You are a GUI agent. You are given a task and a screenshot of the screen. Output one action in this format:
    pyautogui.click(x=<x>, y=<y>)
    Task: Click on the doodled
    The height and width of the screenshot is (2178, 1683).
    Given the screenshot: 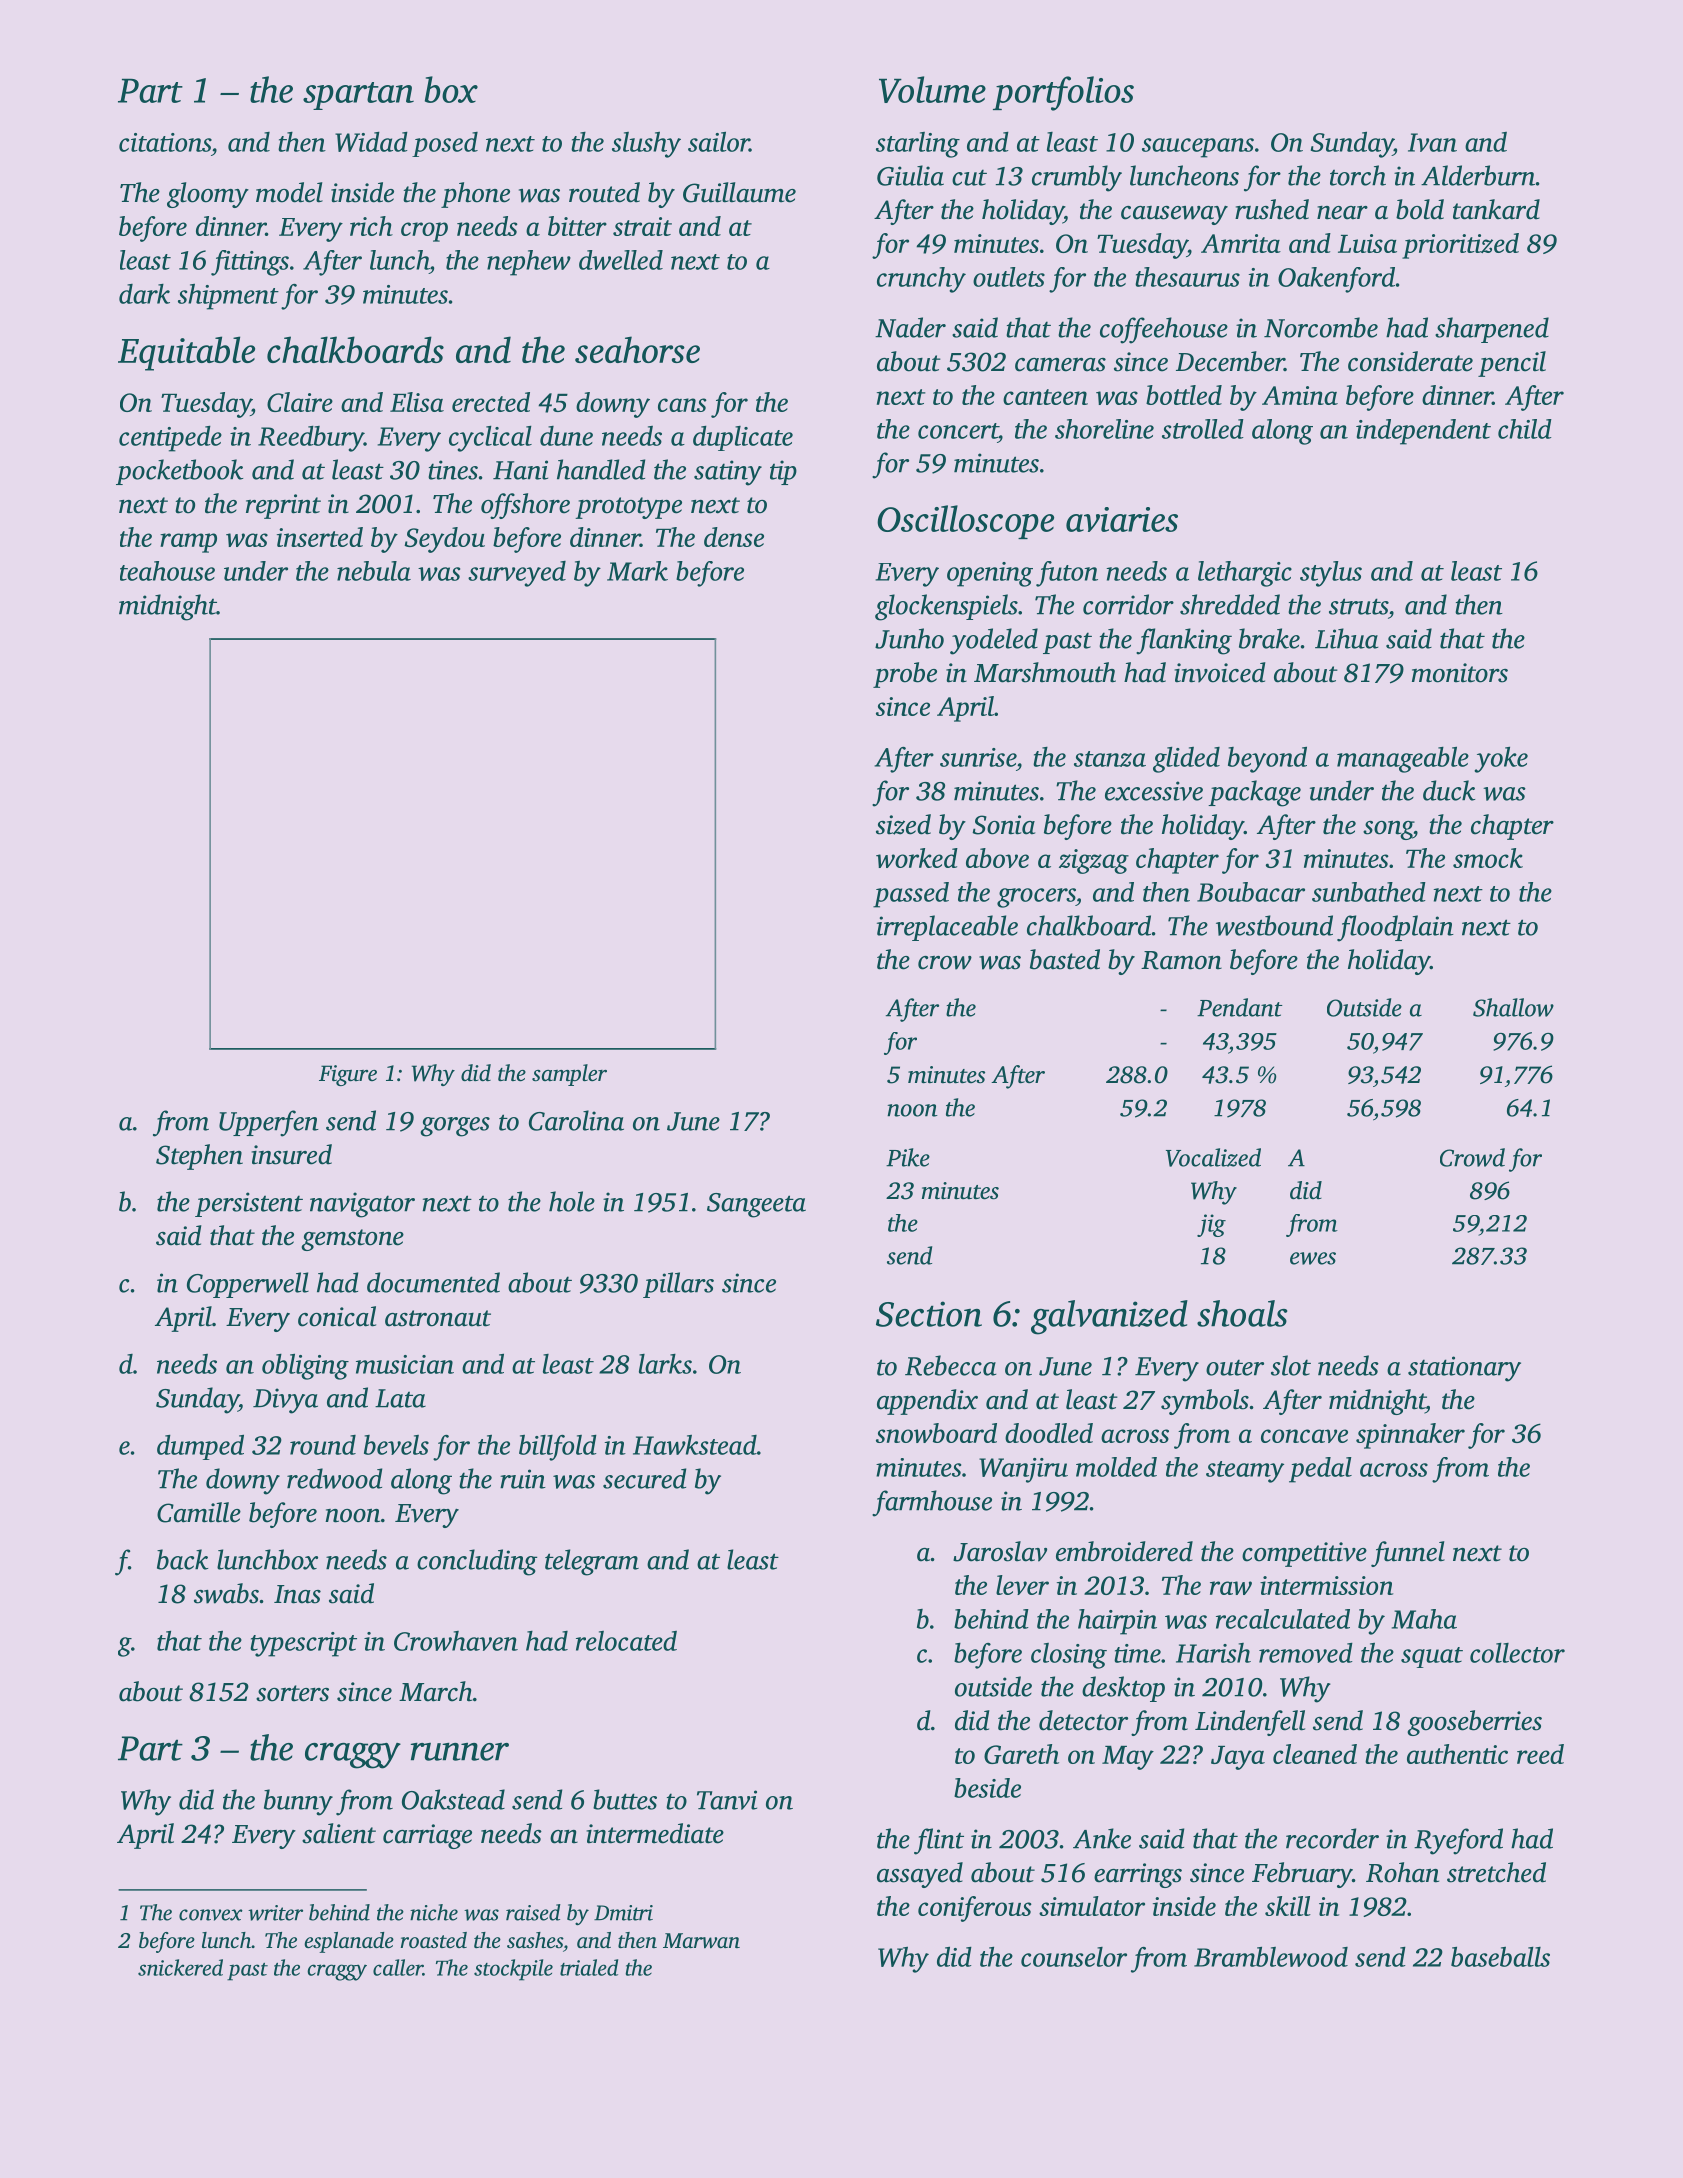 What is the action you would take?
    pyautogui.click(x=1049, y=1433)
